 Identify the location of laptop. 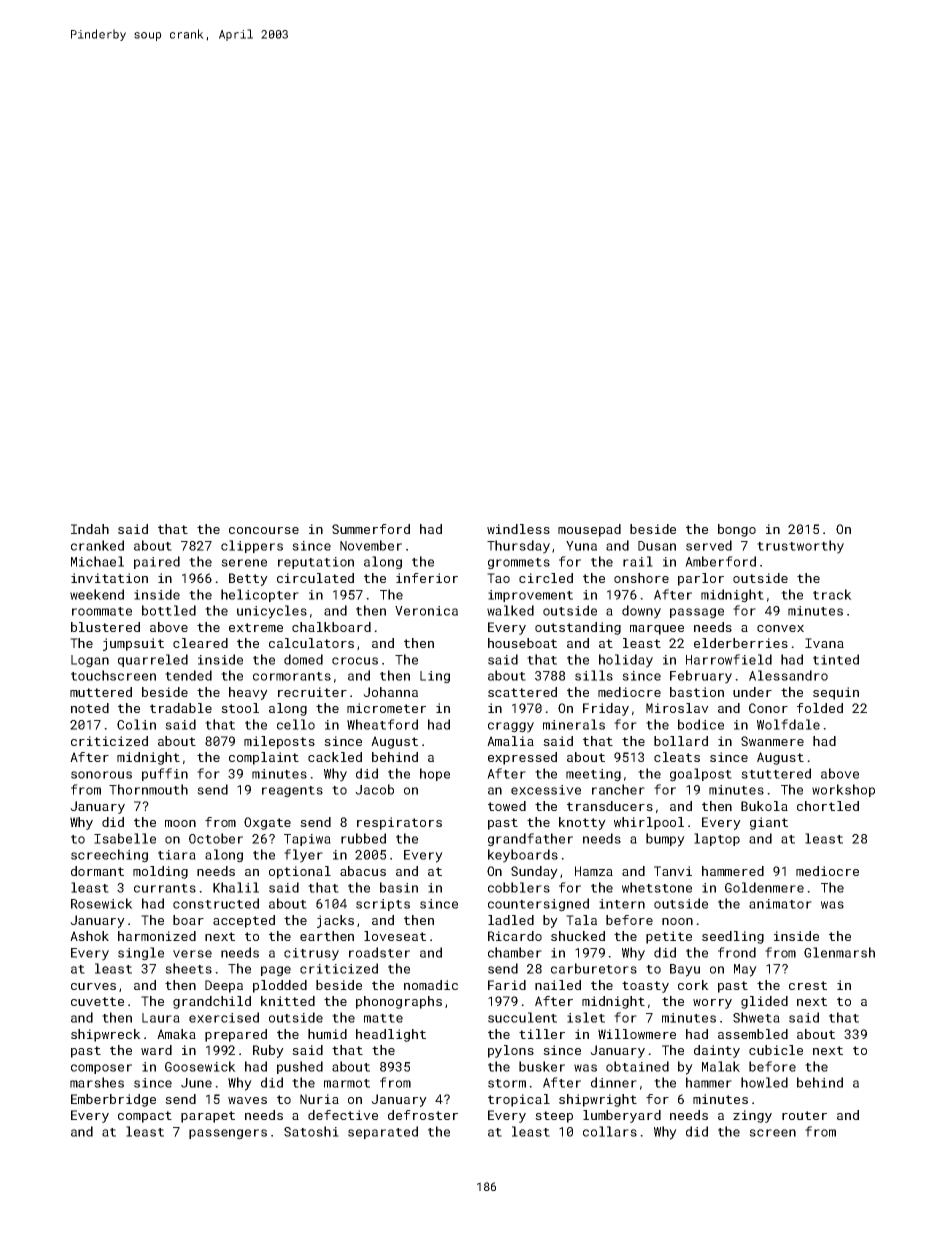
(717, 839).
